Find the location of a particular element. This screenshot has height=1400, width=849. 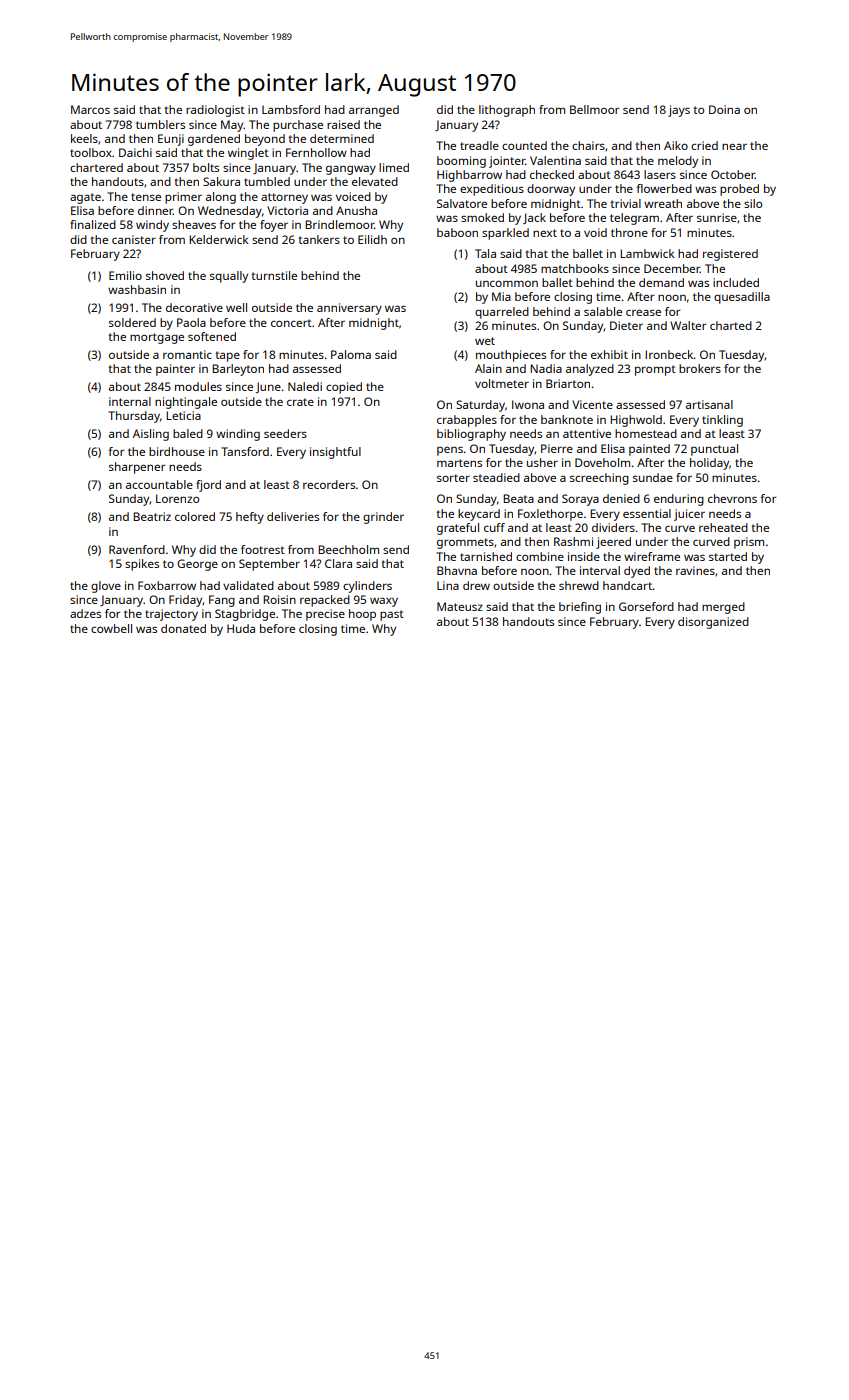

enduring is located at coordinates (679, 500).
